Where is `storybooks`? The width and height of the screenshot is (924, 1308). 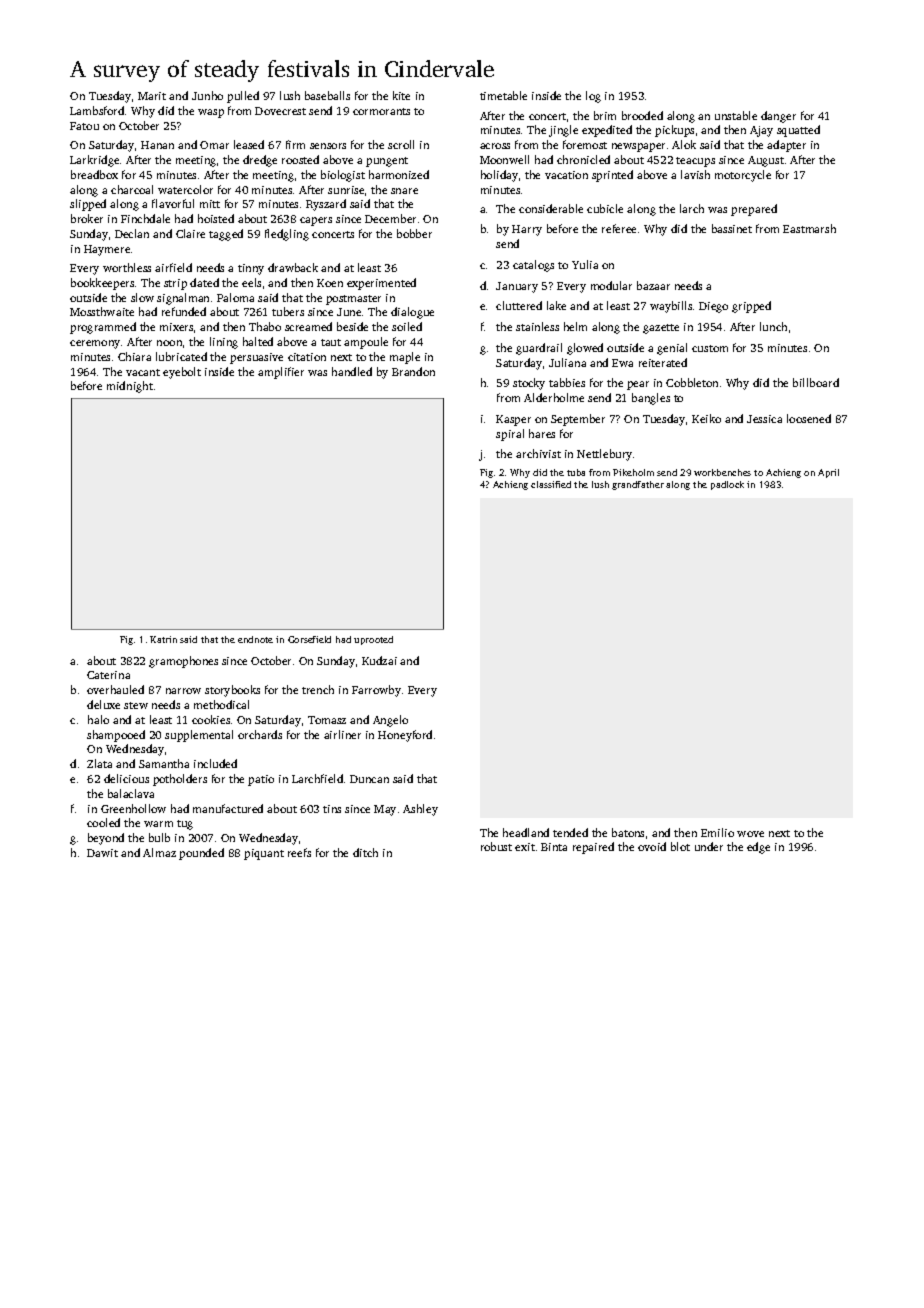 storybooks is located at coordinates (232, 691).
